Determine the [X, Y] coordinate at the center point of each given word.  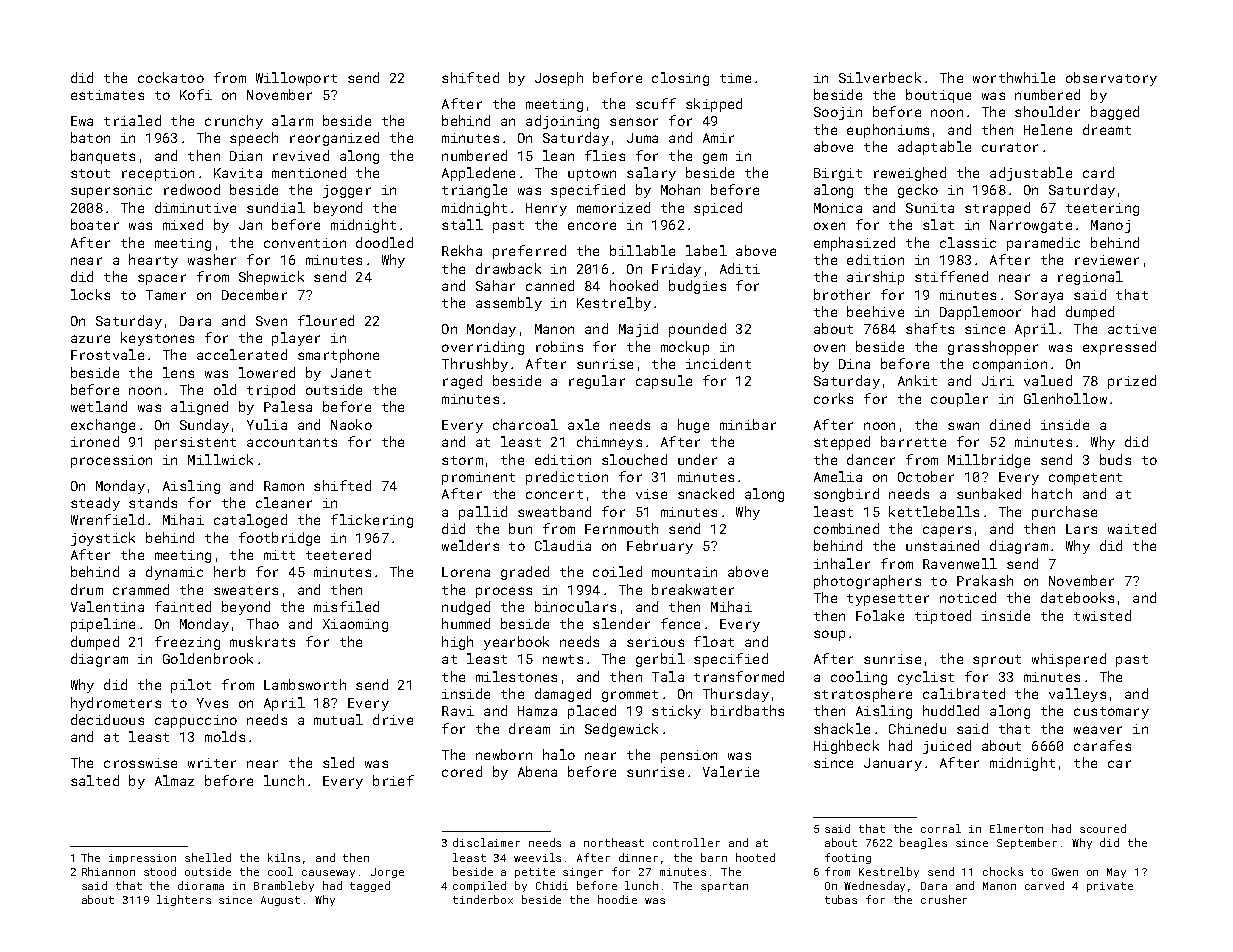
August [280, 901]
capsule [664, 382]
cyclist [926, 678]
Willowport [296, 79]
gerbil [660, 660]
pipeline [103, 625]
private [1110, 887]
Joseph [559, 79]
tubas [841, 899]
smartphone [338, 356]
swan [963, 426]
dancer [871, 459]
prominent [478, 478]
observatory [1111, 79]
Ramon [284, 486]
